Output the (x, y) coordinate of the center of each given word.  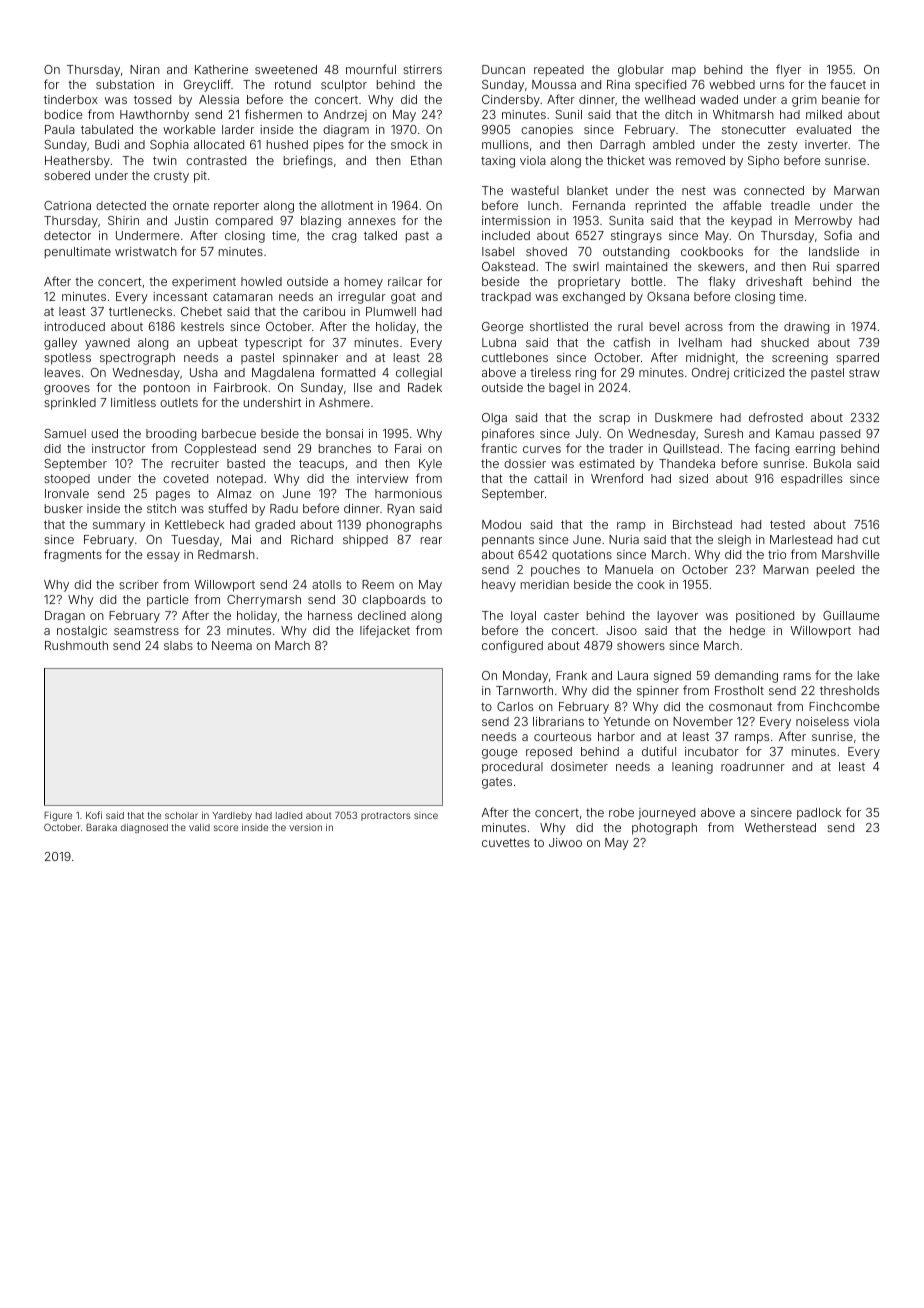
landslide (834, 251)
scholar (181, 815)
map (684, 72)
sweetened (286, 69)
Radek (425, 387)
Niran (145, 69)
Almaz (234, 493)
